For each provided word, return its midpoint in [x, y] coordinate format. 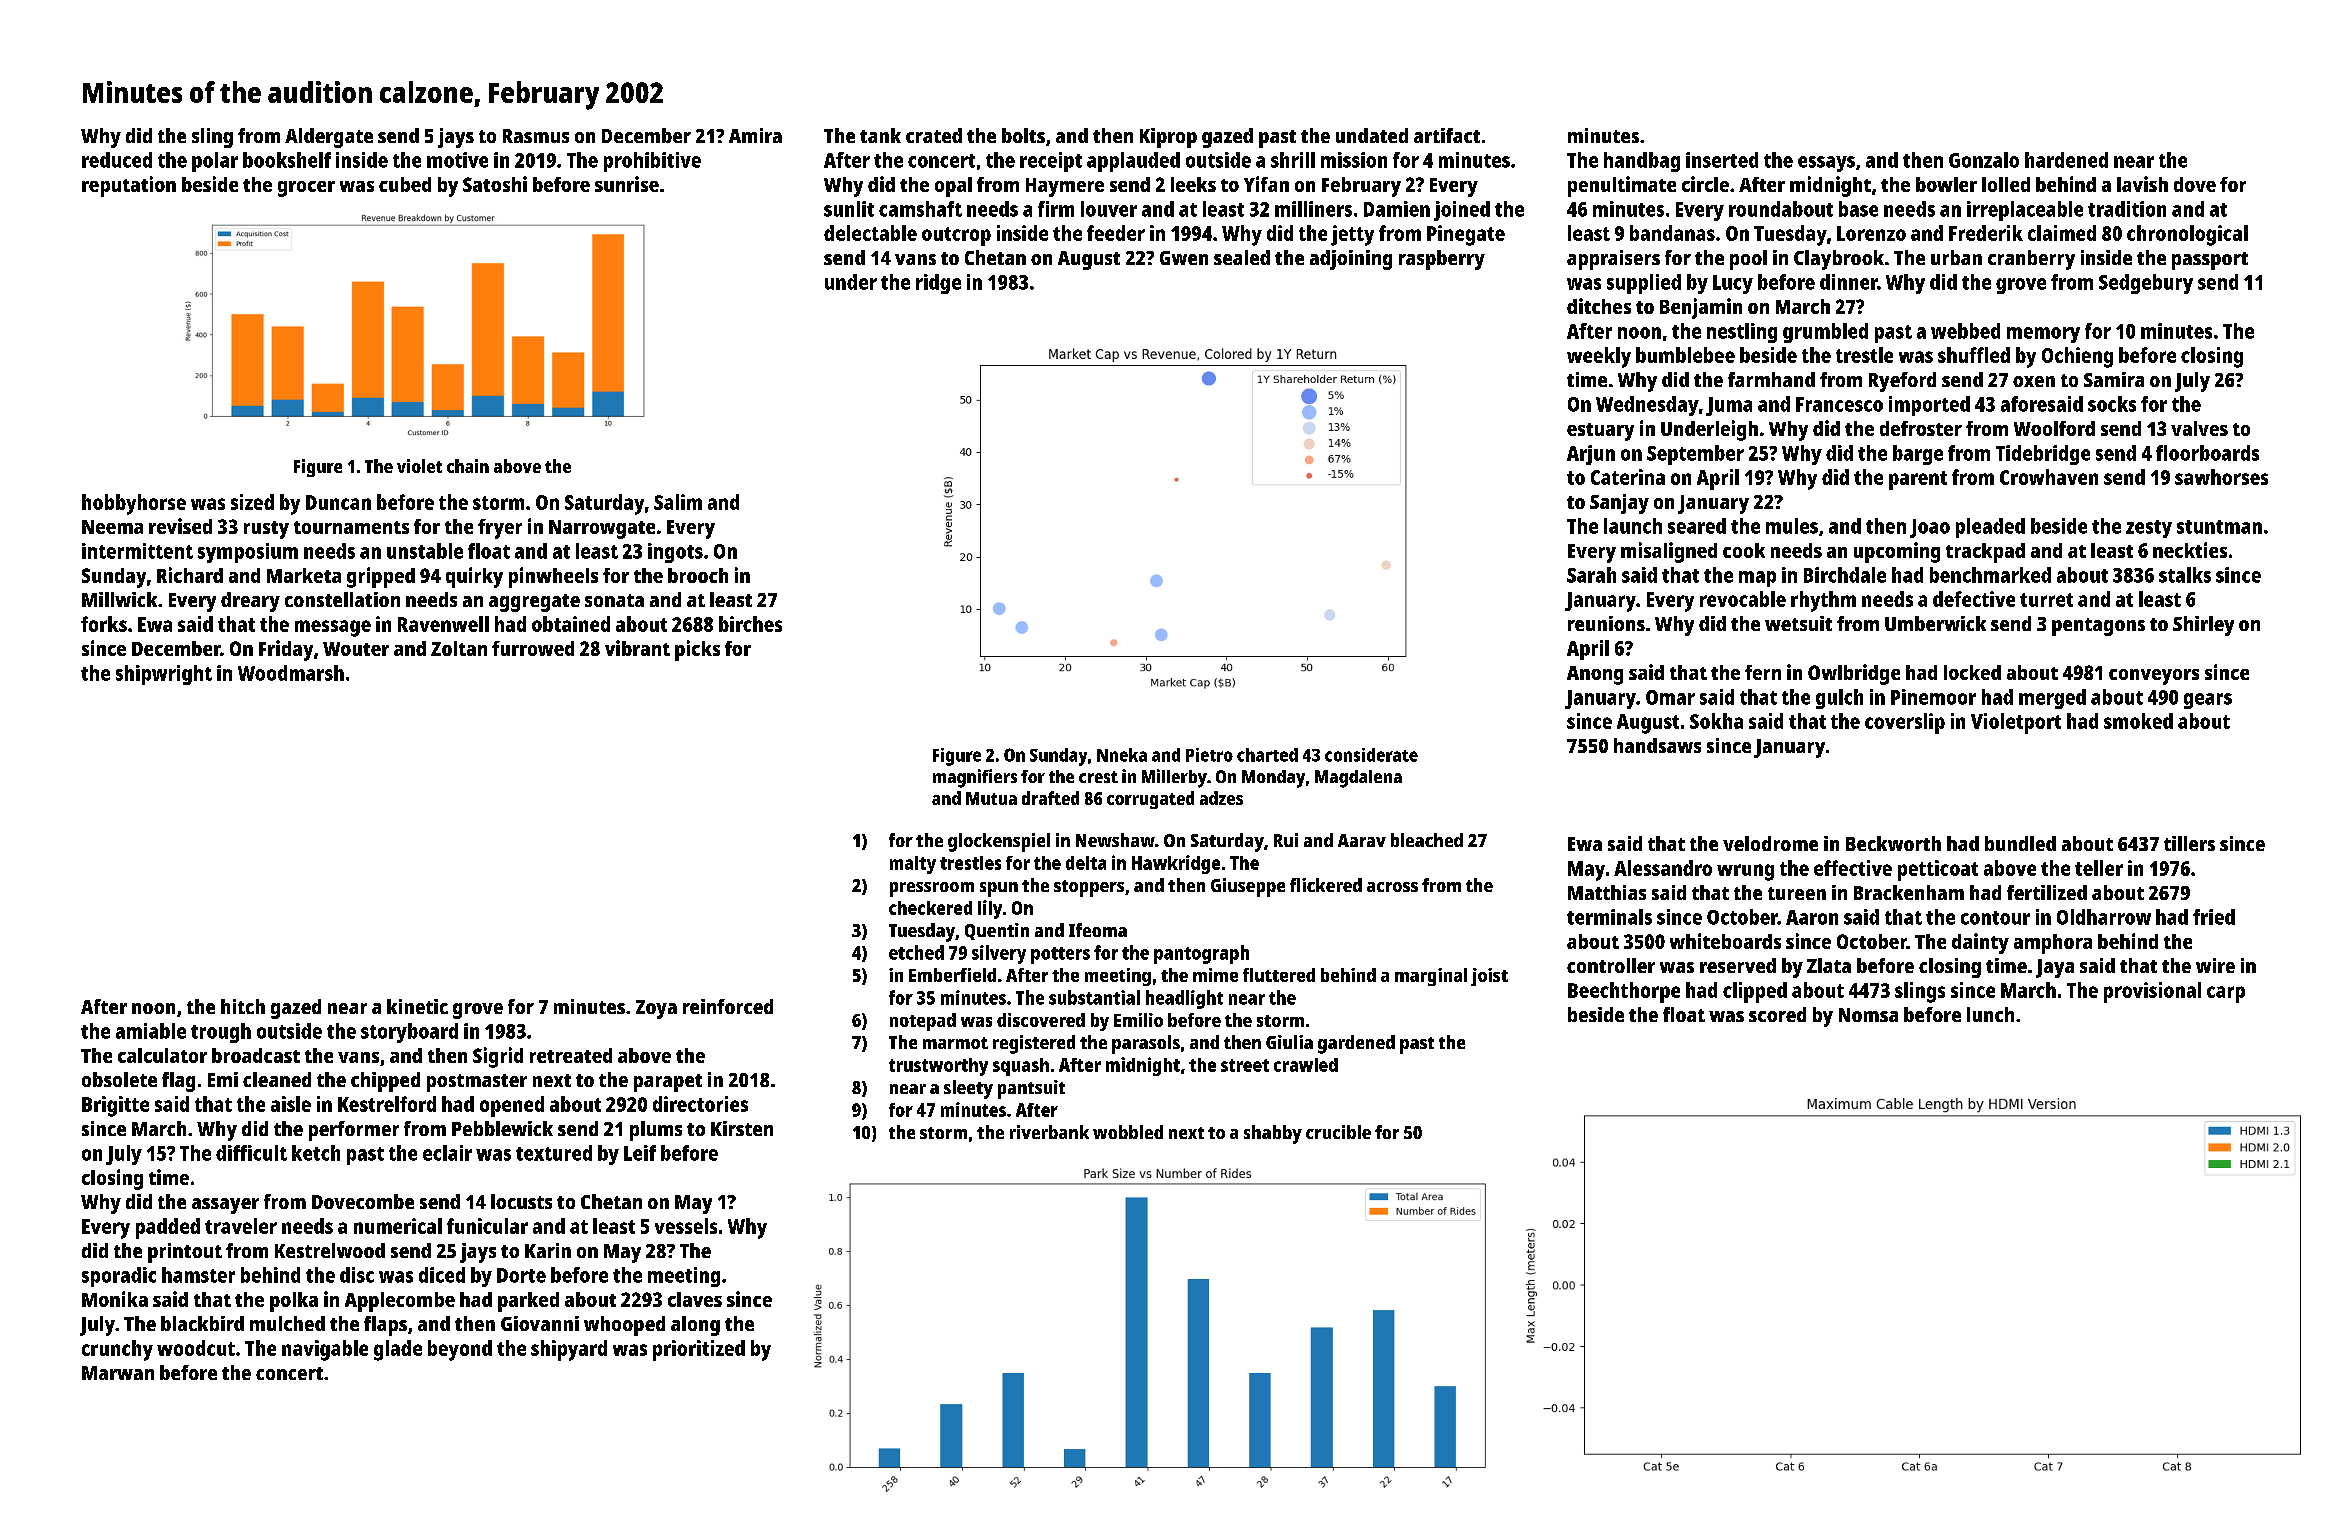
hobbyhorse [134, 504]
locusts [521, 1201]
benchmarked [1990, 575]
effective [1853, 868]
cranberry [2031, 260]
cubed [405, 184]
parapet [668, 1083]
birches [750, 624]
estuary [1600, 432]
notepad [923, 1022]
